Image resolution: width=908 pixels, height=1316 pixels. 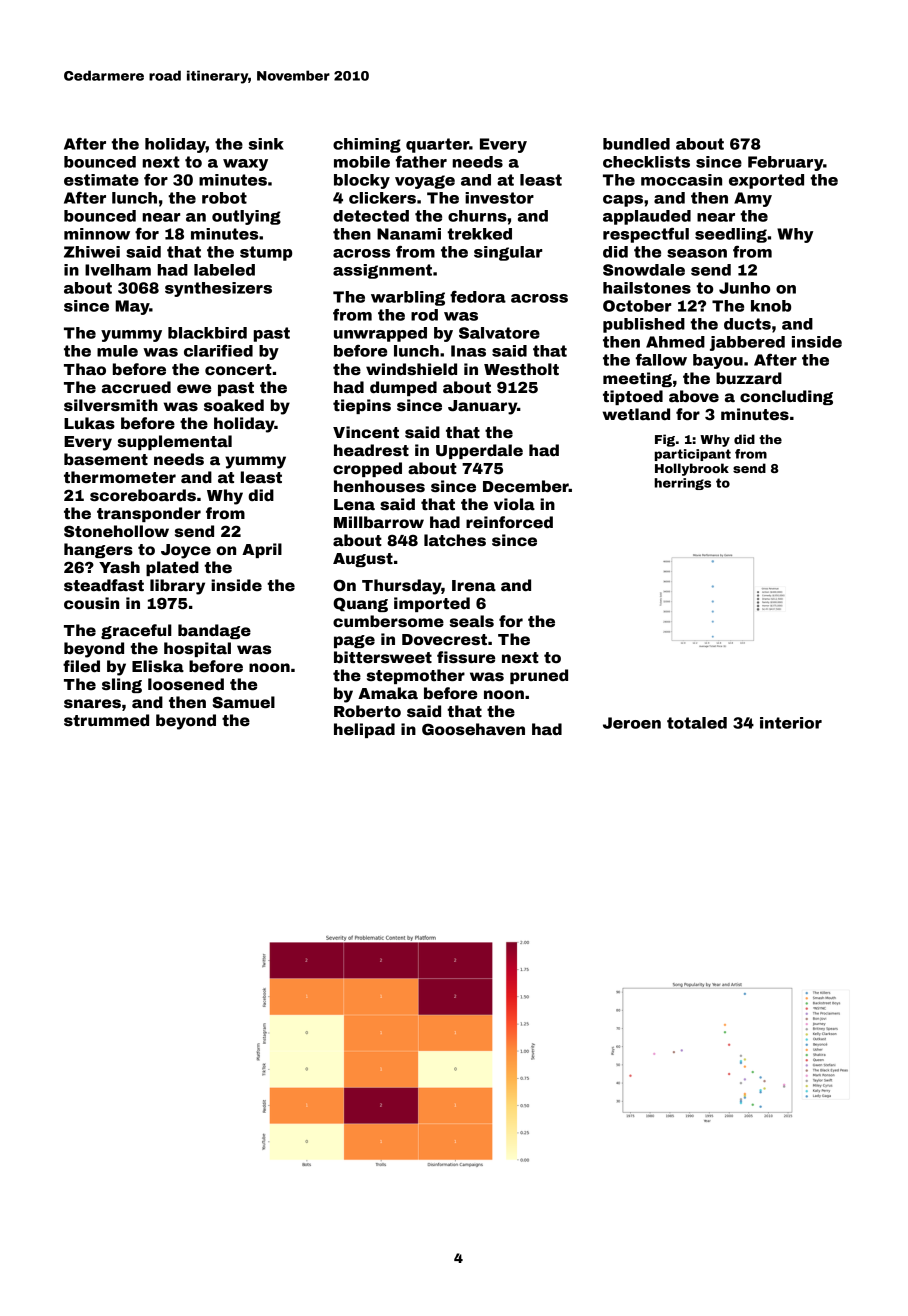 I want to click on strummed, so click(x=106, y=720).
